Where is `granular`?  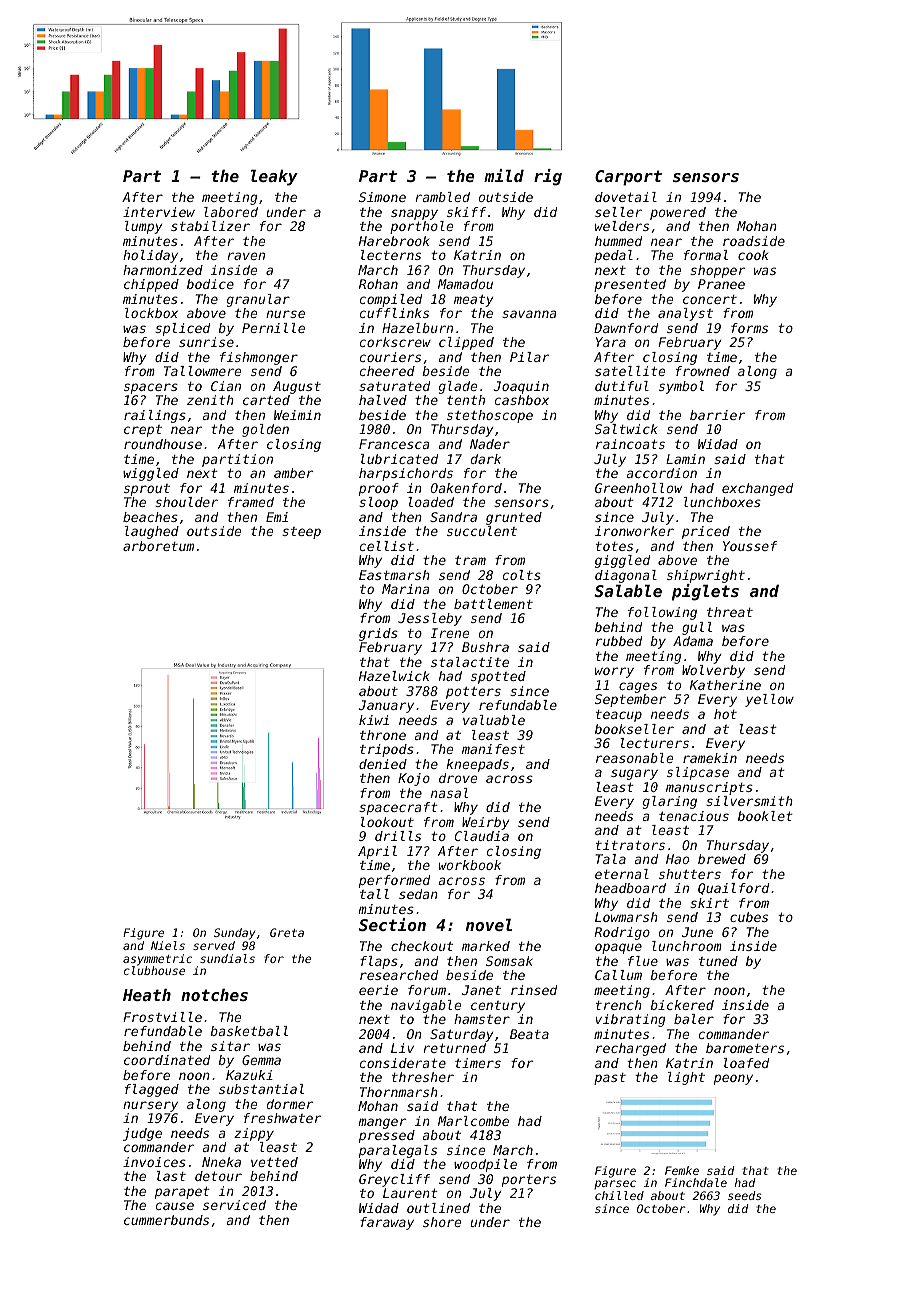
granular is located at coordinates (258, 300).
